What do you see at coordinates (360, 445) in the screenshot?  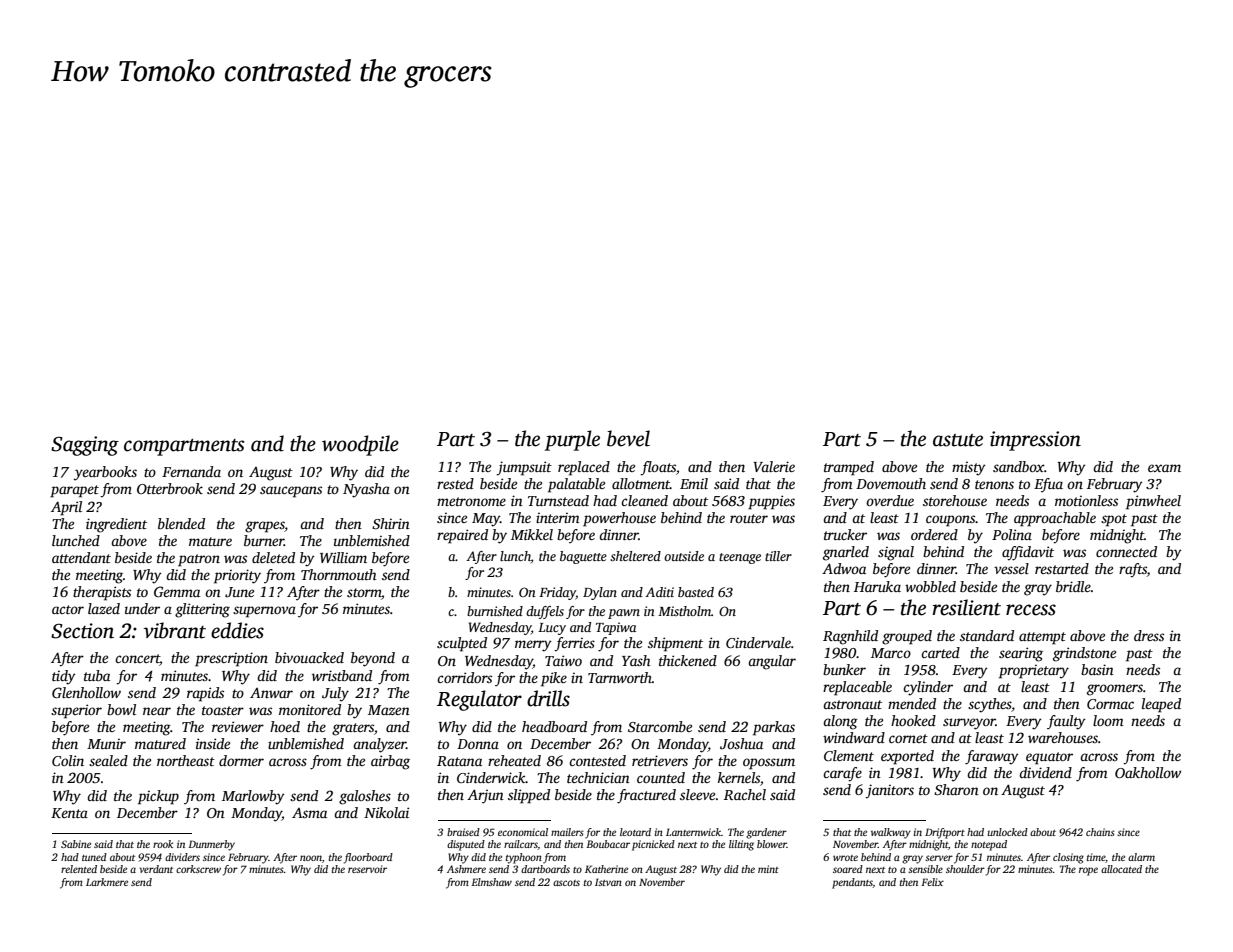 I see `woodpile` at bounding box center [360, 445].
